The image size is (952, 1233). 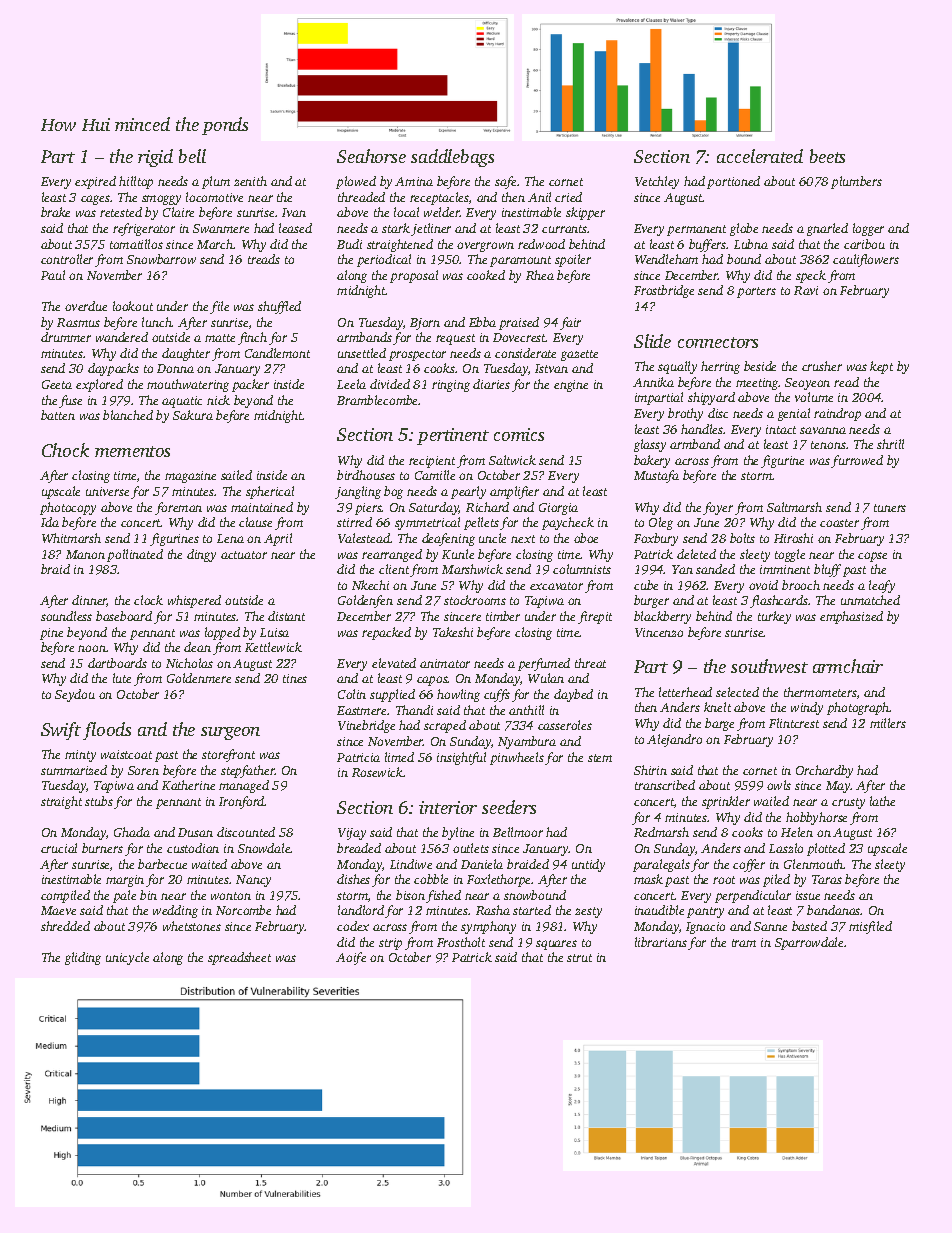 What do you see at coordinates (244, 555) in the screenshot?
I see `actuator` at bounding box center [244, 555].
